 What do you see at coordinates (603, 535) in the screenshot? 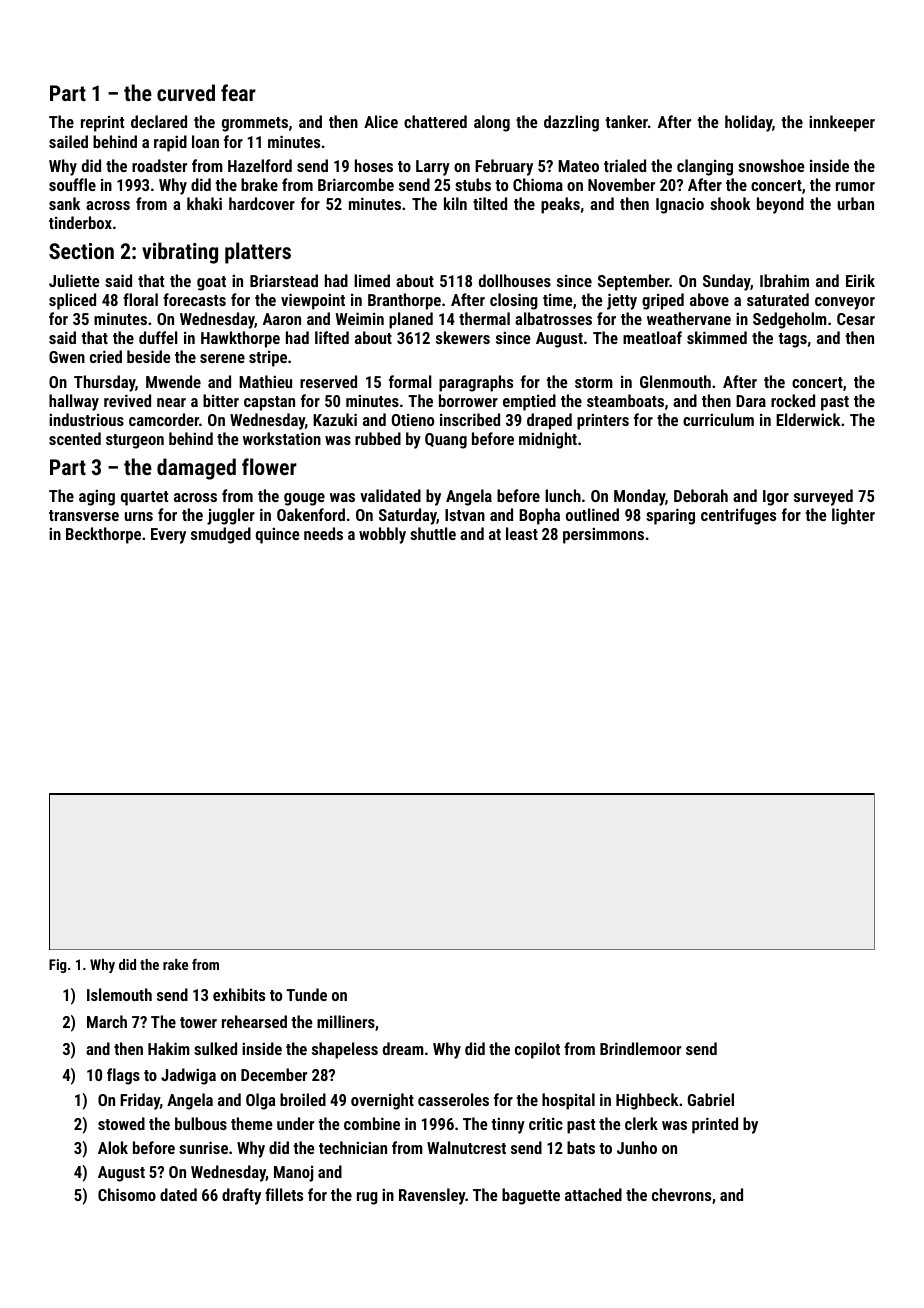
I see `persimmons` at bounding box center [603, 535].
